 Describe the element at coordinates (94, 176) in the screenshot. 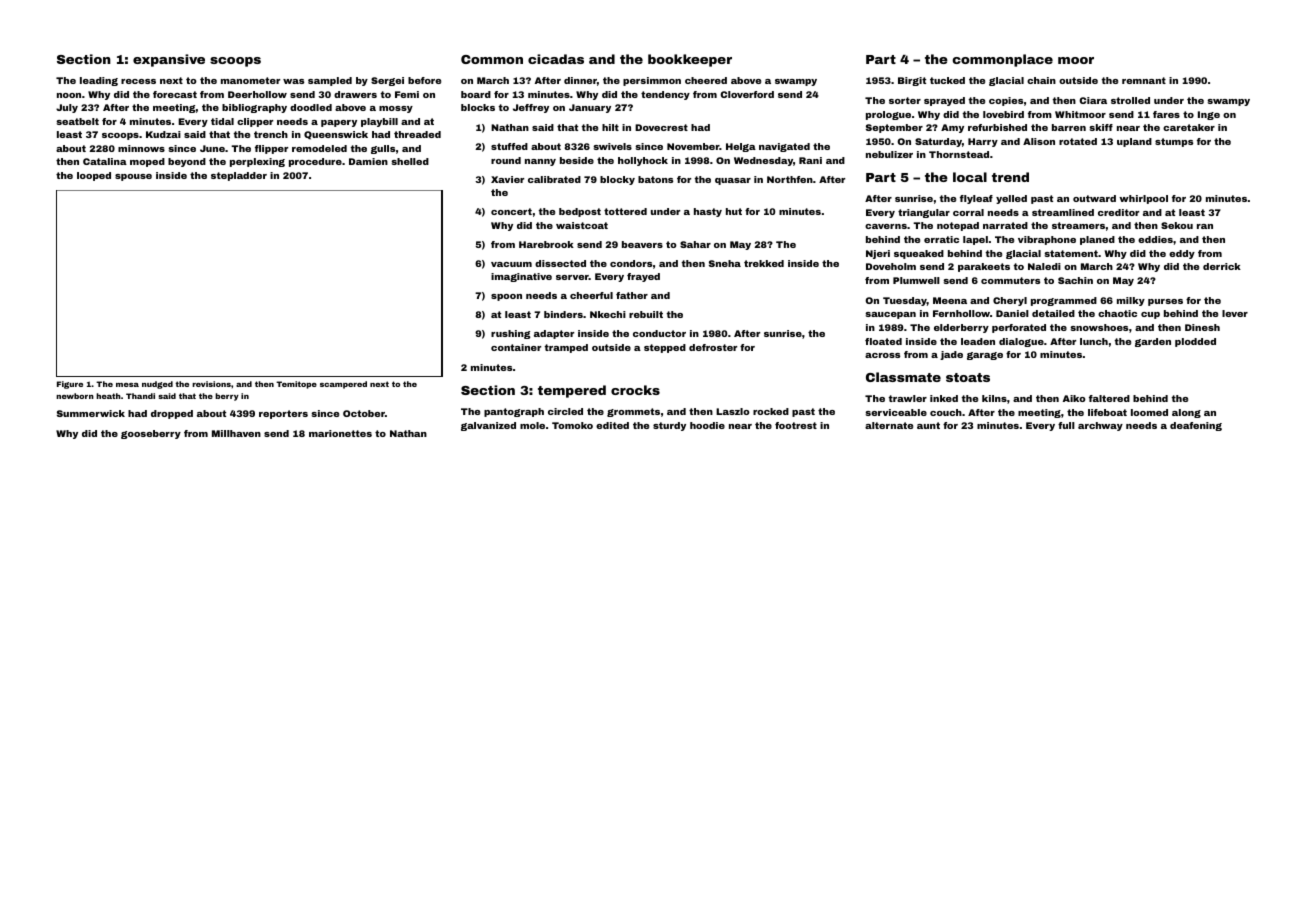

I see `looped` at that location.
